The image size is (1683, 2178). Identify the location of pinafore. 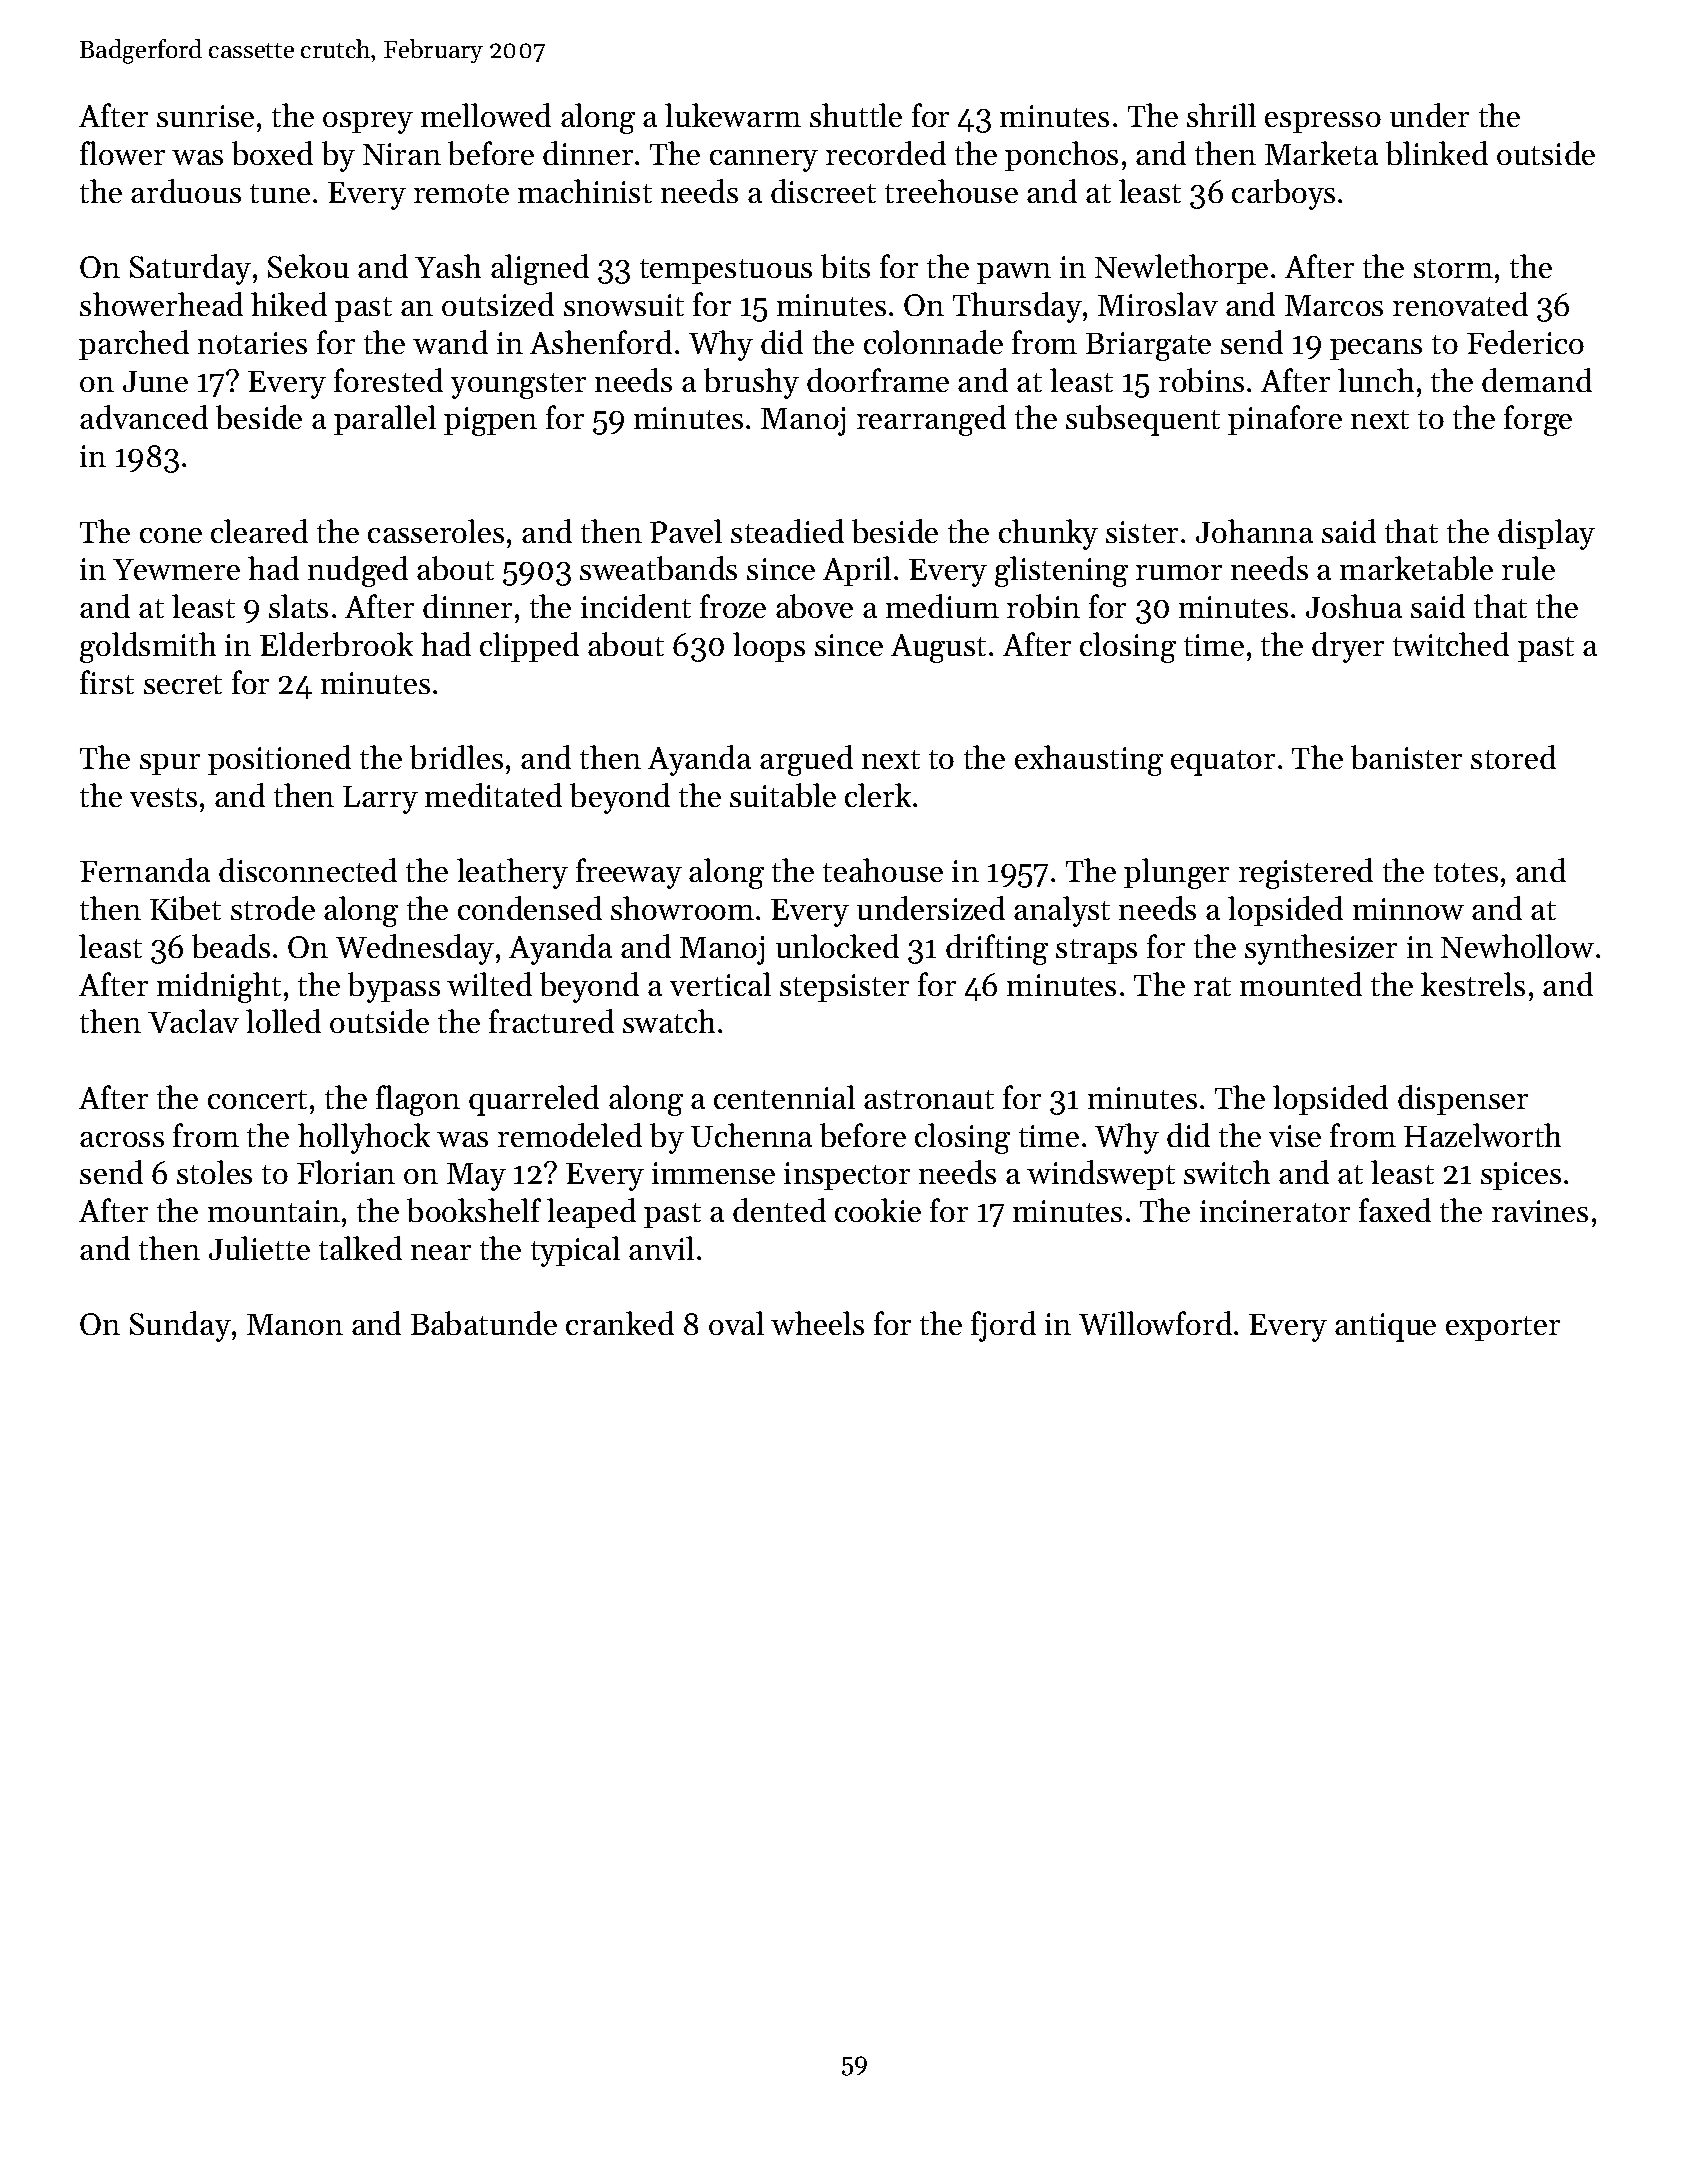
(1285, 420).
